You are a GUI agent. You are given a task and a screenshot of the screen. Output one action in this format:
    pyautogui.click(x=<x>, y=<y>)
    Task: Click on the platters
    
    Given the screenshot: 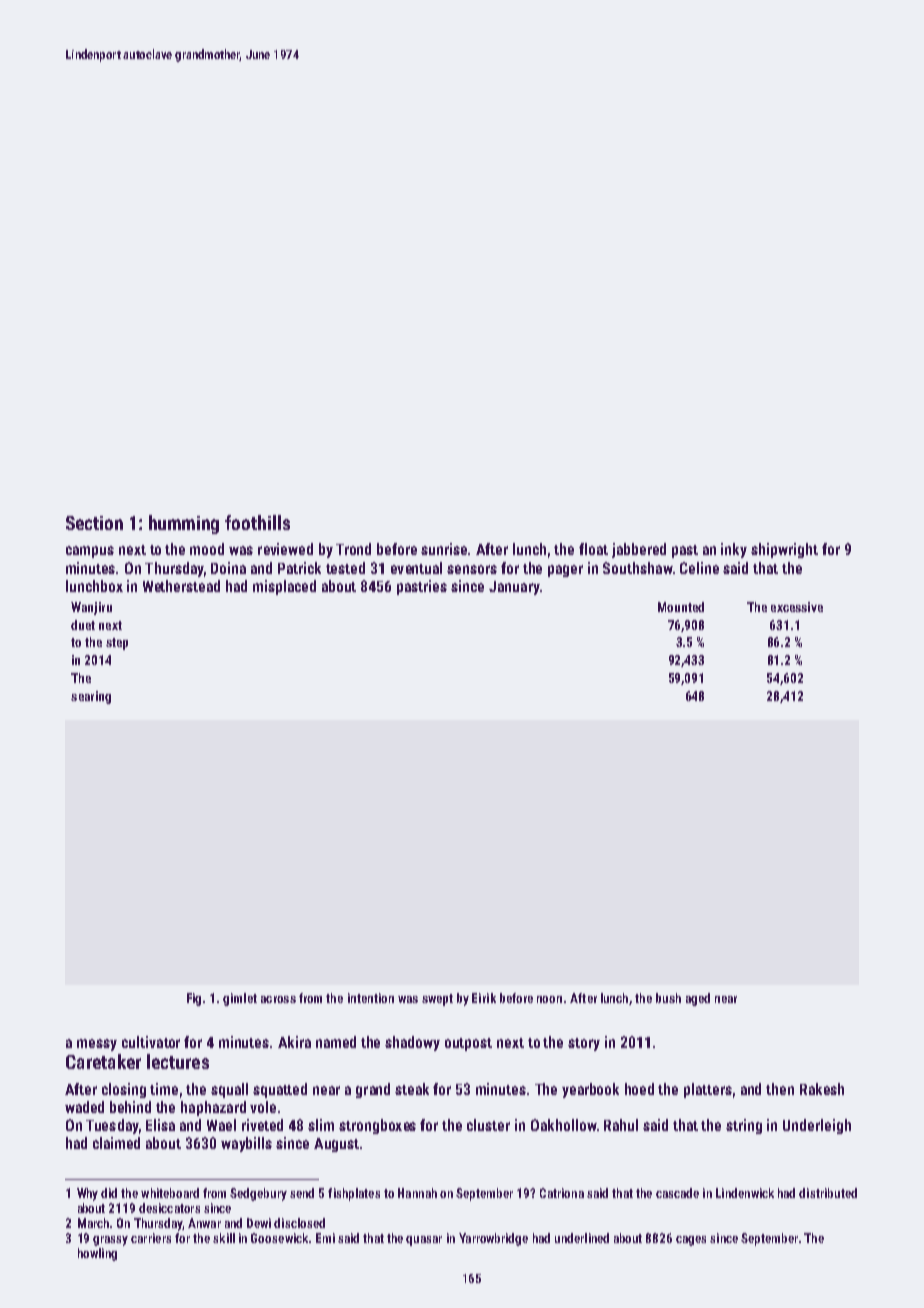 What is the action you would take?
    pyautogui.click(x=708, y=1090)
